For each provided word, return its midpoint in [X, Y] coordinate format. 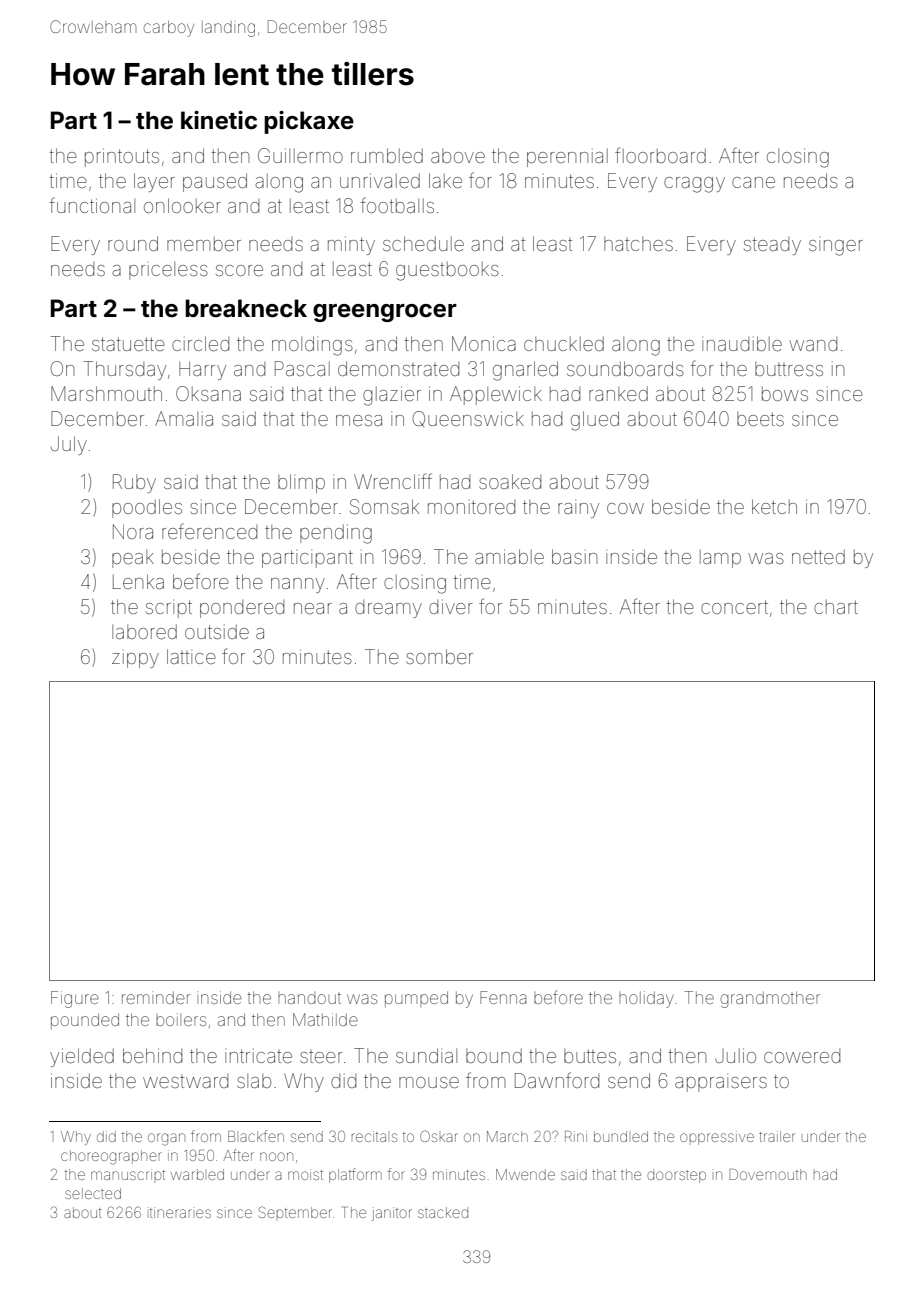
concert [734, 607]
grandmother [770, 999]
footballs [397, 205]
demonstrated [398, 368]
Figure [75, 999]
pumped [416, 999]
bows [785, 394]
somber [439, 656]
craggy [694, 185]
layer [154, 182]
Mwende [525, 1174]
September [295, 1212]
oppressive [717, 1138]
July [69, 445]
